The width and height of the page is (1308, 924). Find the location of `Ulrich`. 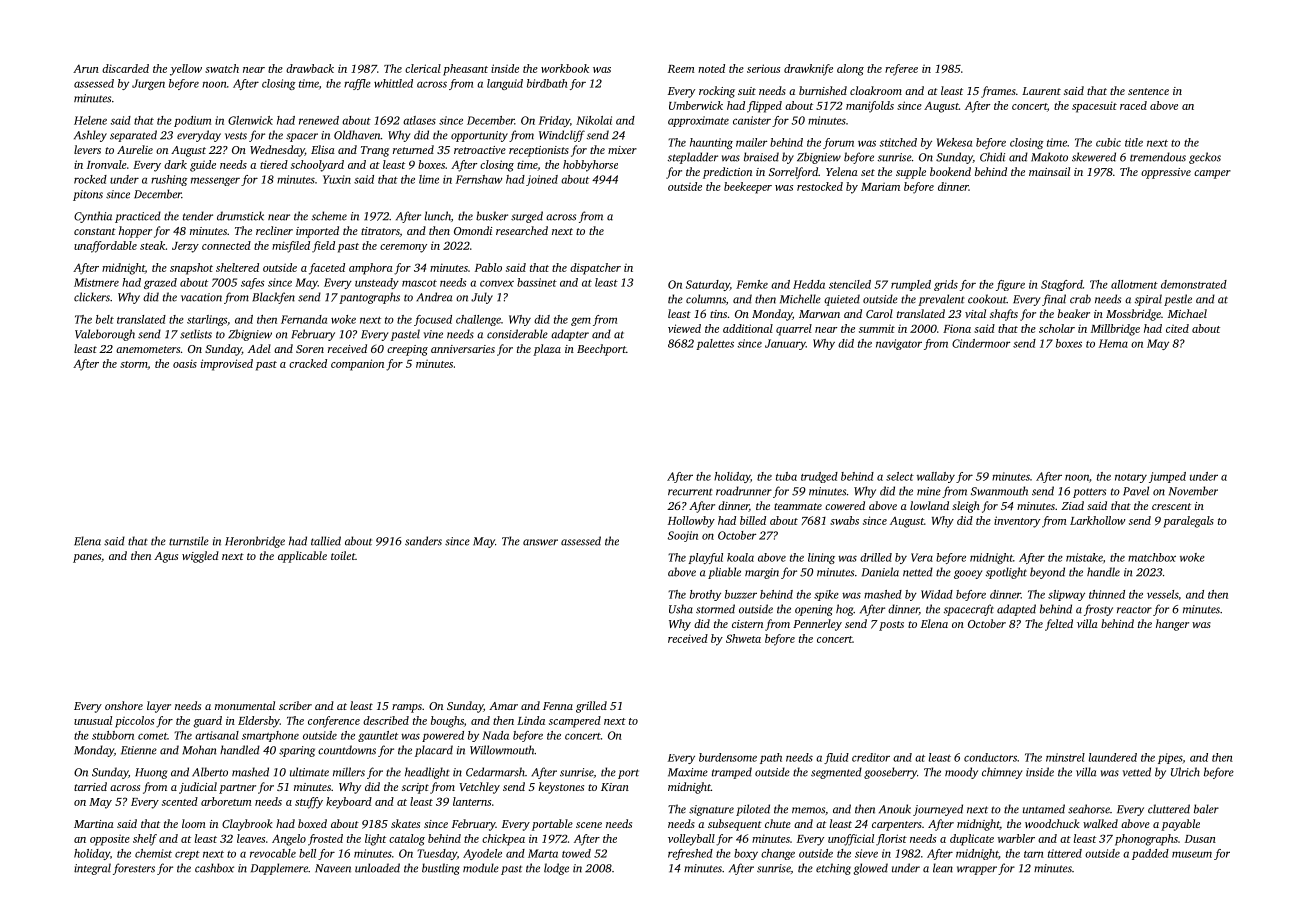

Ulrich is located at coordinates (1185, 772).
